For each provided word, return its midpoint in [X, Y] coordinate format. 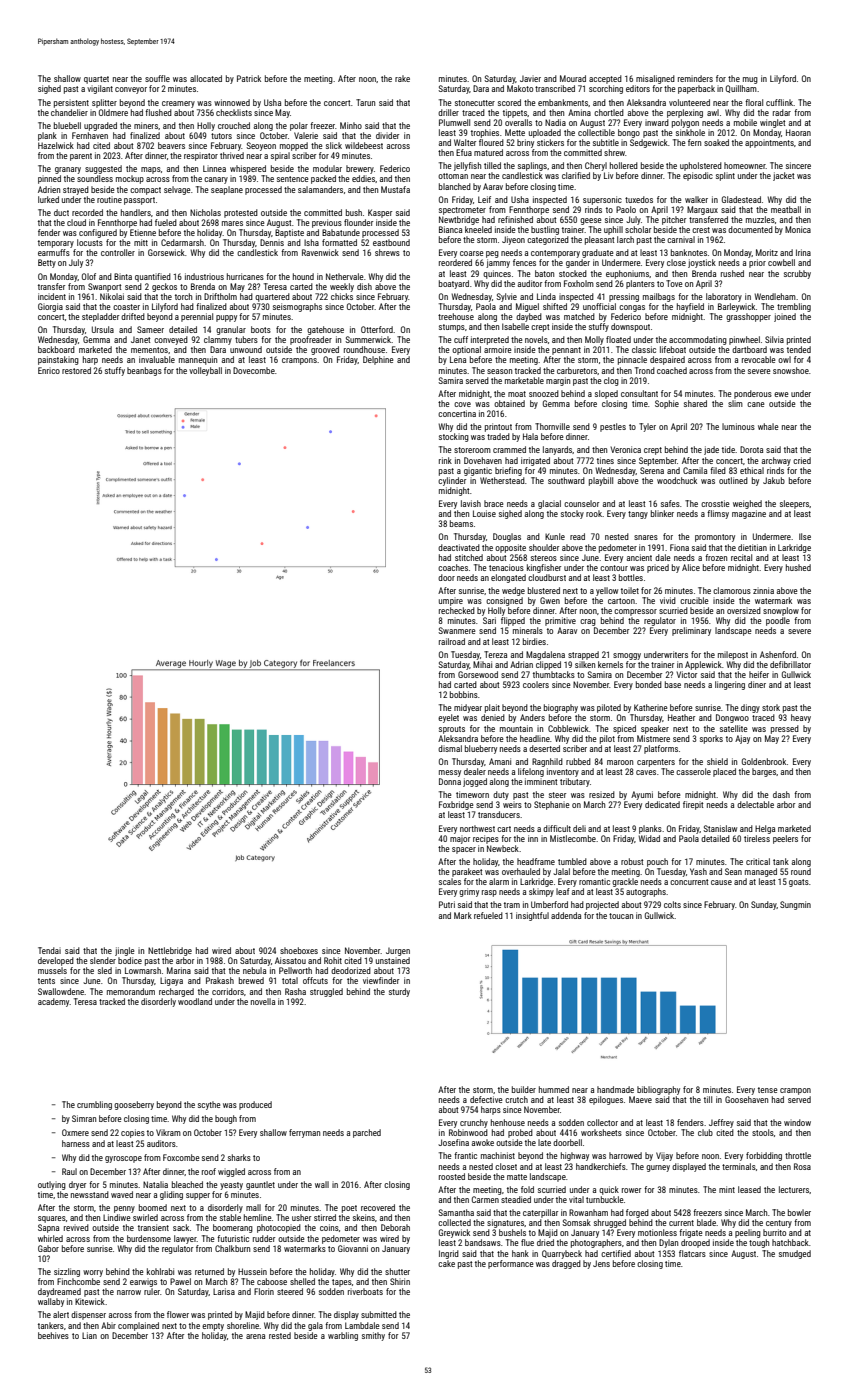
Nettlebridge [170, 951]
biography [561, 708]
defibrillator [790, 664]
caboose [272, 1281]
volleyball [205, 371]
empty [213, 1327]
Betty [47, 263]
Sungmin [795, 905]
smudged [795, 1254]
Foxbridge [456, 805]
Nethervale [345, 276]
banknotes [689, 252]
